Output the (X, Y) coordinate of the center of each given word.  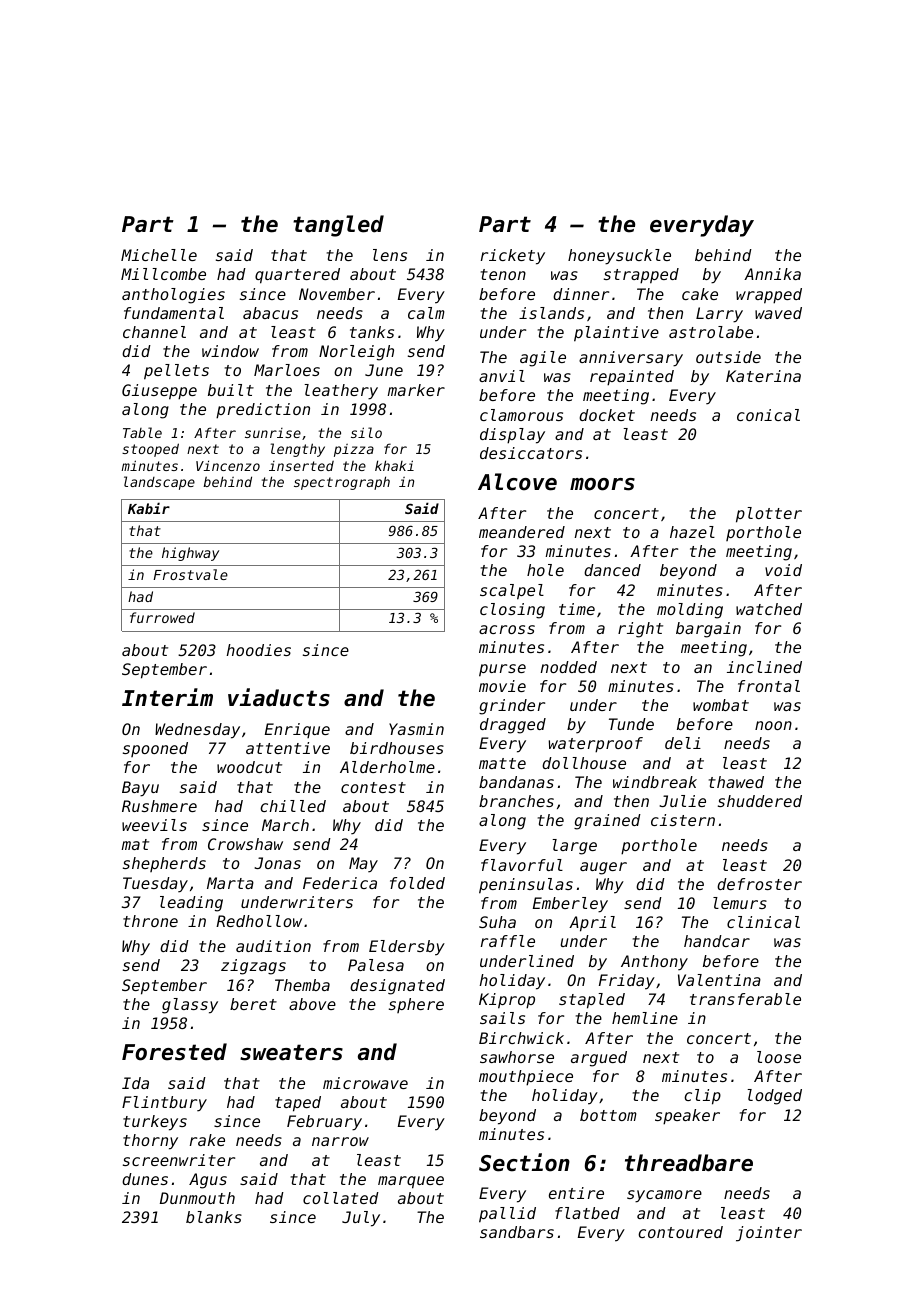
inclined (764, 667)
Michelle (159, 255)
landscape (159, 483)
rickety (513, 257)
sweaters (291, 1052)
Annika (772, 274)
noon (773, 725)
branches (516, 801)
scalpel (512, 592)
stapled (592, 1001)
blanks (214, 1217)
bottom (608, 1115)
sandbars (517, 1232)
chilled (293, 806)
